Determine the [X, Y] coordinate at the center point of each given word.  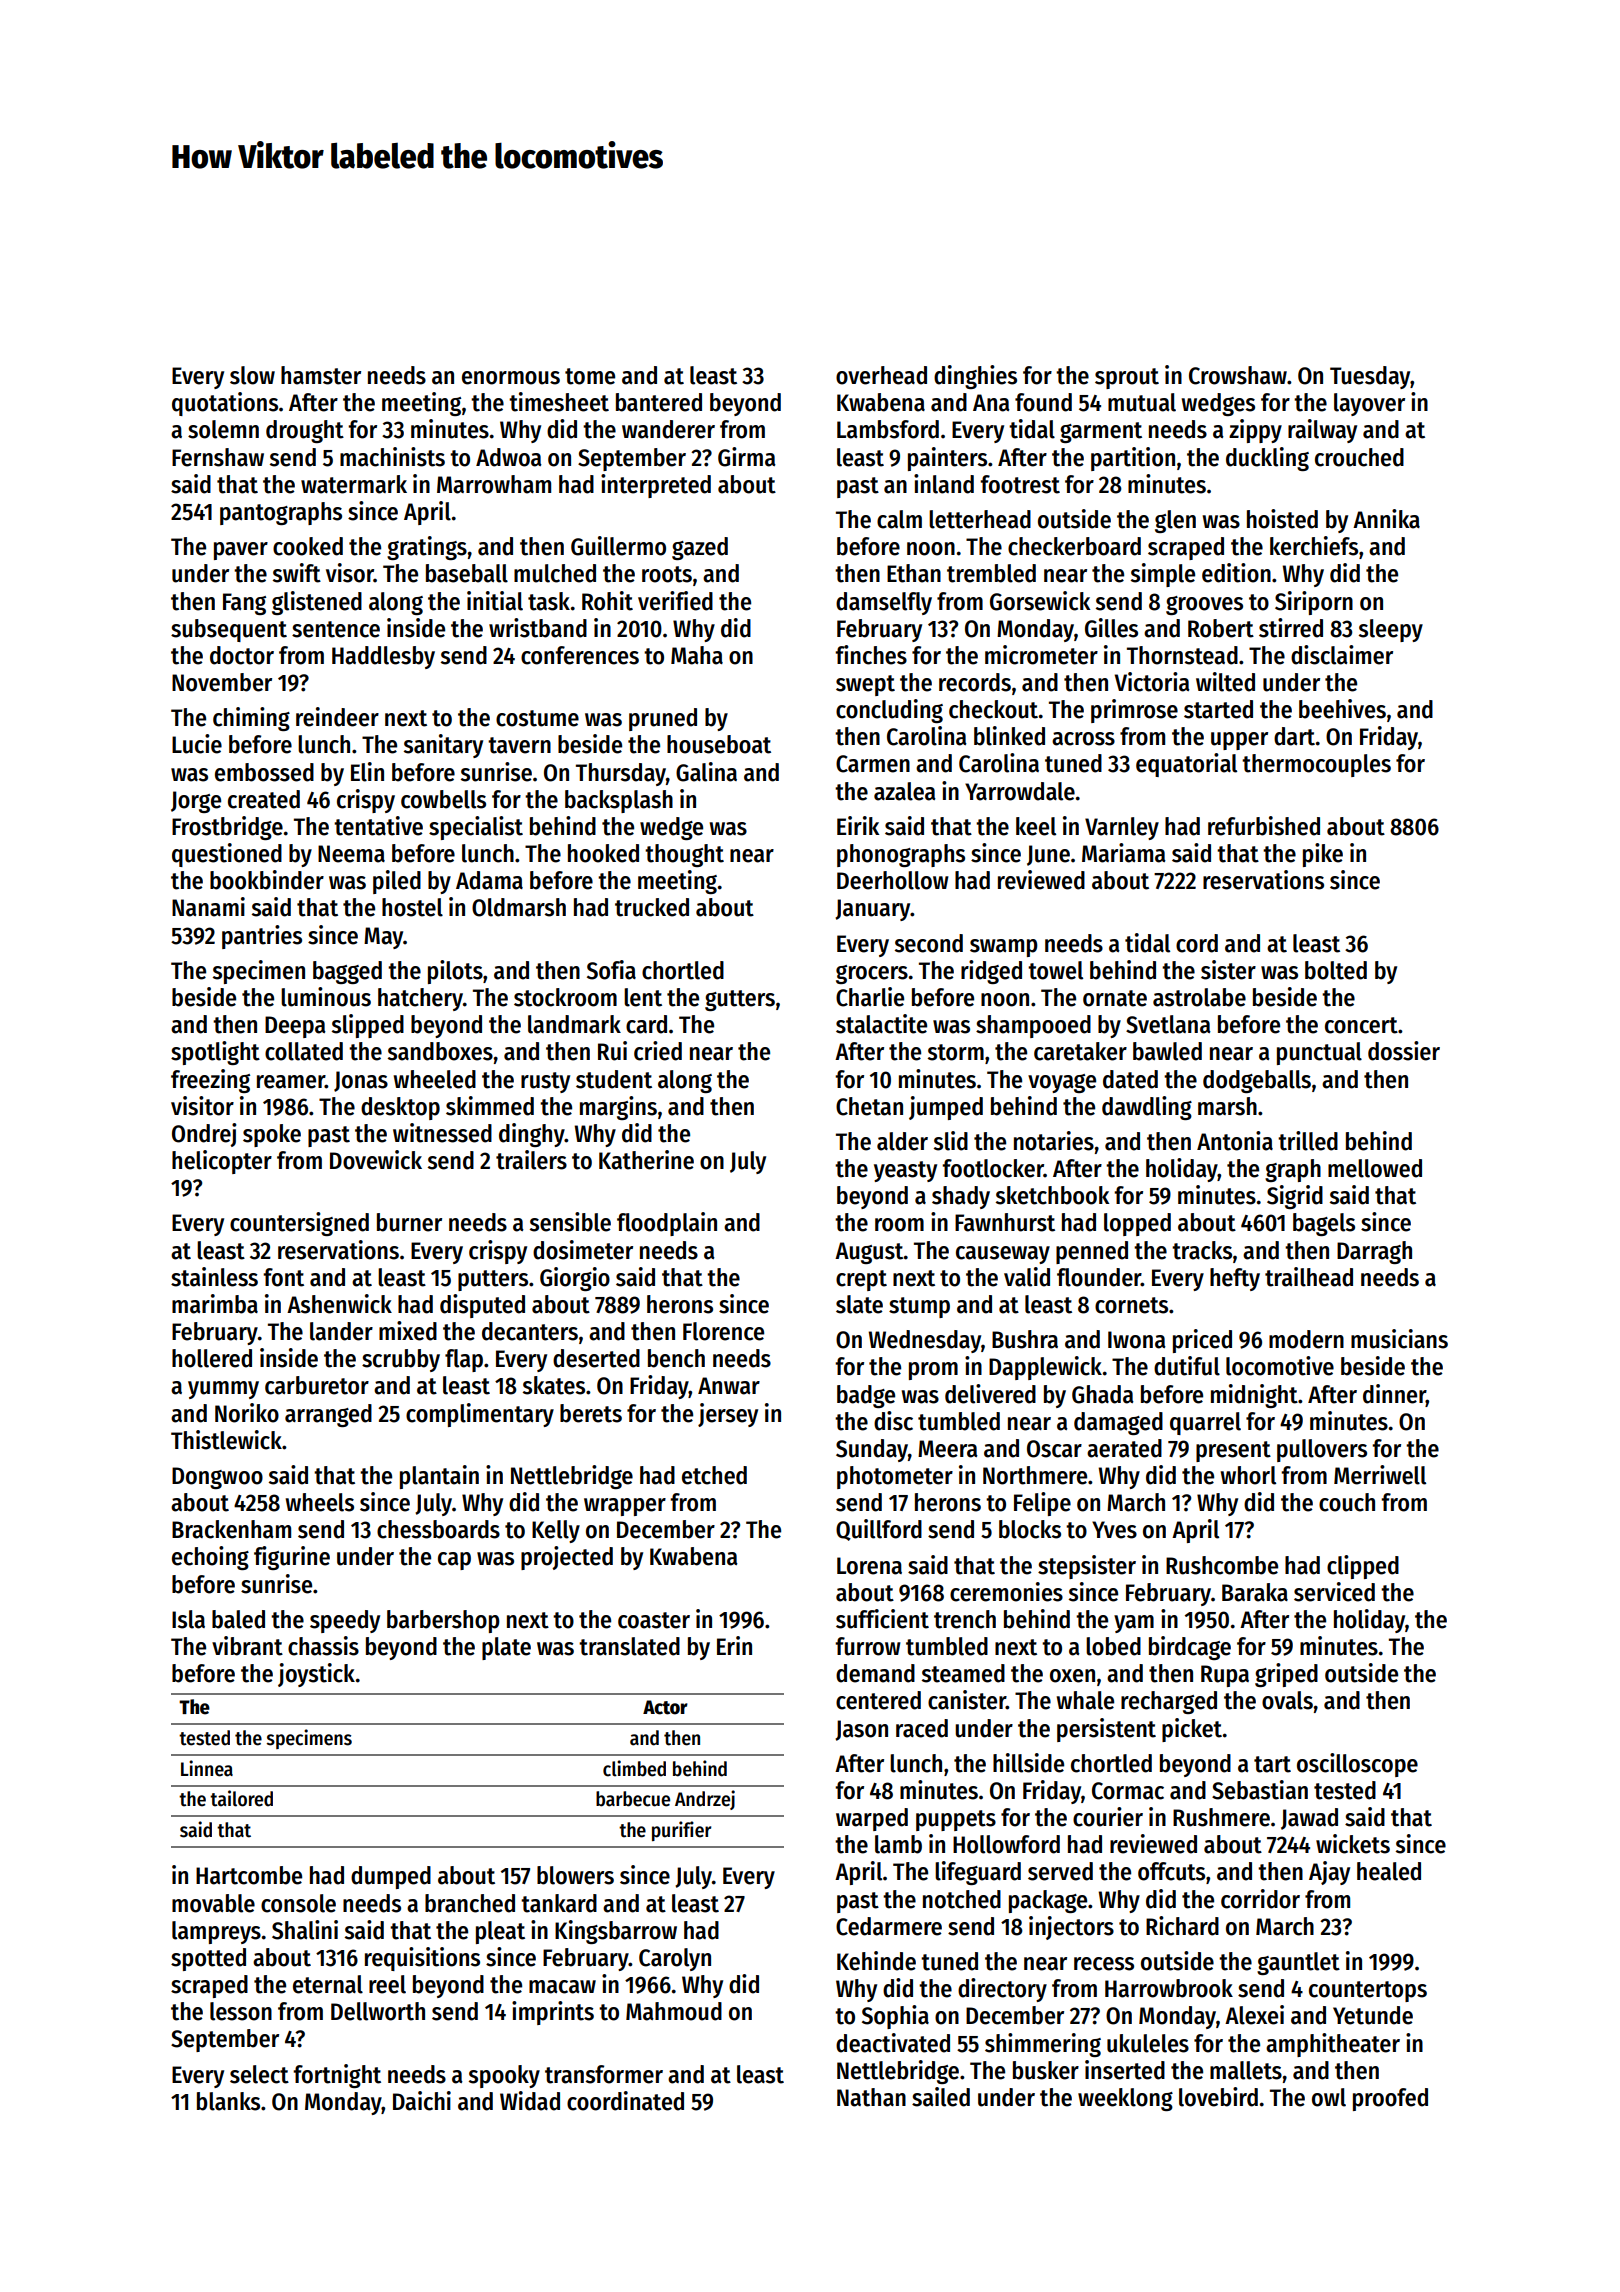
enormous [511, 378]
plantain [439, 1477]
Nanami [208, 907]
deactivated [893, 2043]
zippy [1255, 431]
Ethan [914, 573]
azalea [905, 791]
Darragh [1374, 1252]
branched [470, 1903]
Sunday [872, 1450]
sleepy [1391, 630]
